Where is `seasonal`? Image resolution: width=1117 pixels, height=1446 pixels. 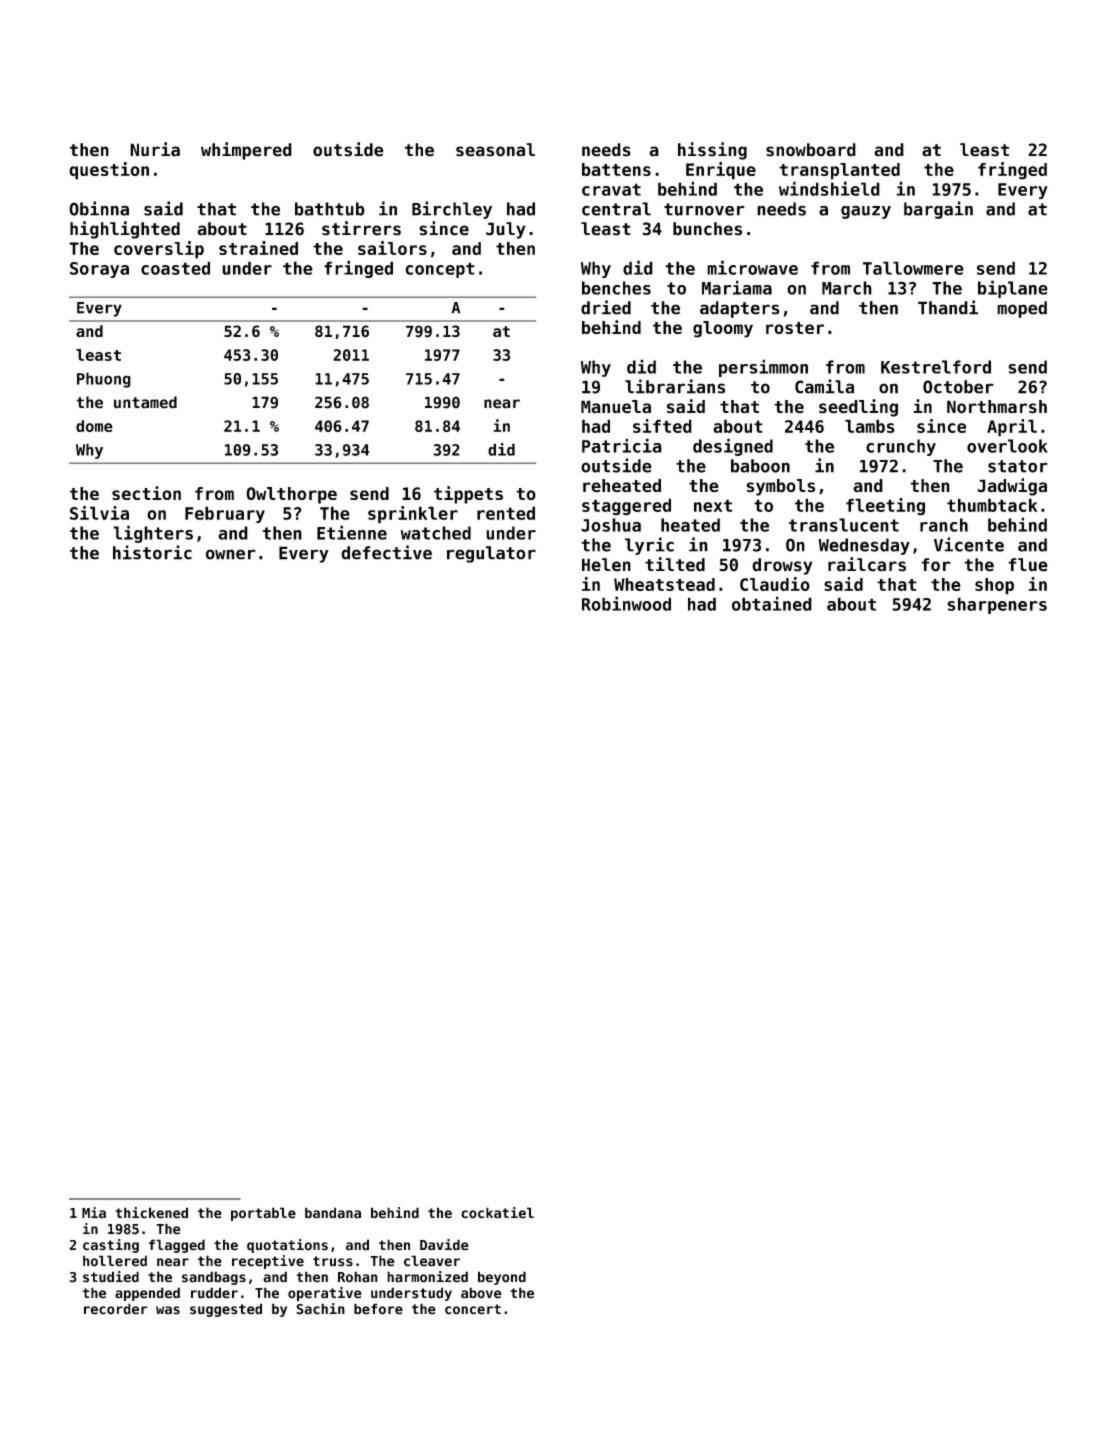 seasonal is located at coordinates (495, 150).
